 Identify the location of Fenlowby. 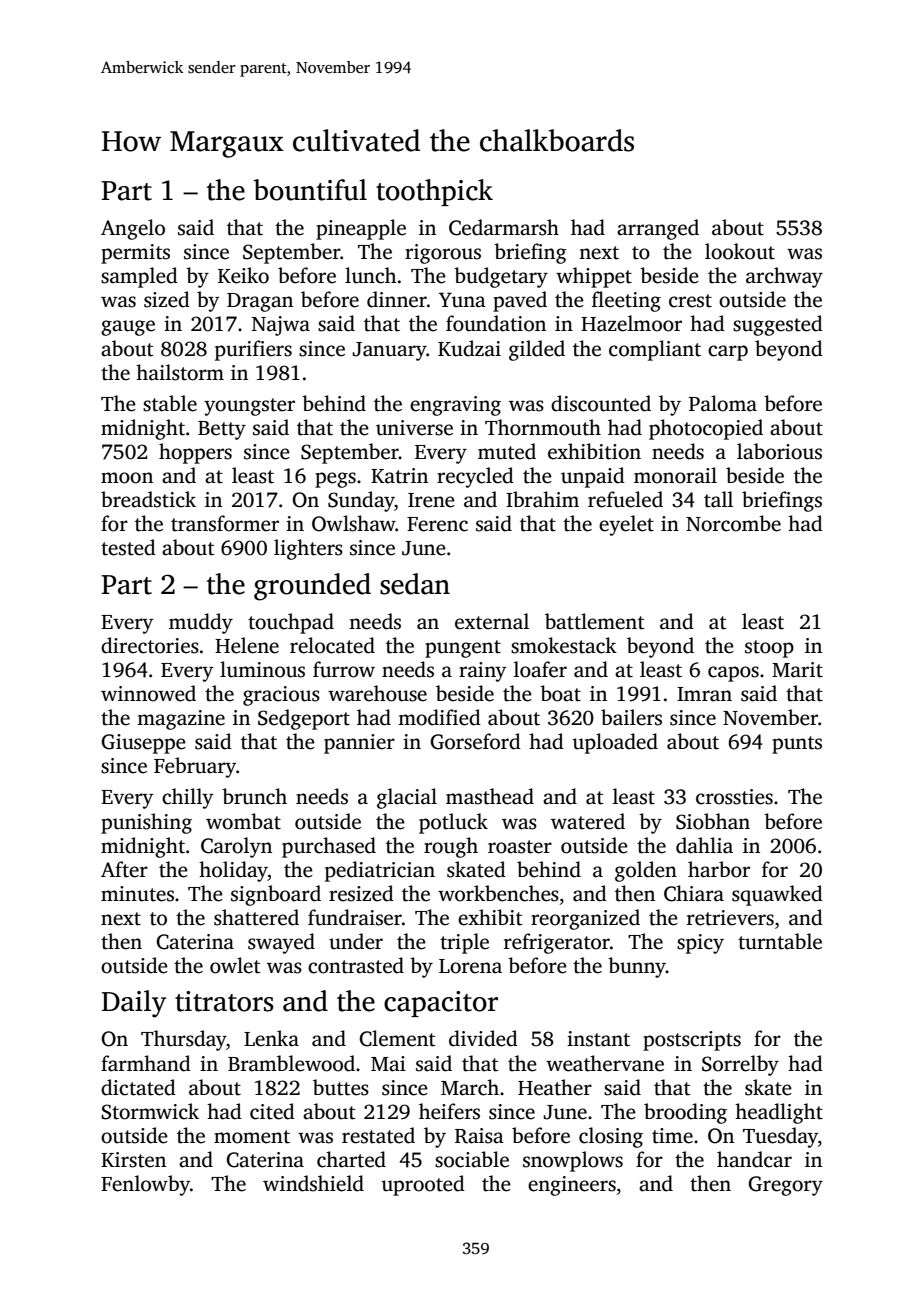
(145, 1185).
